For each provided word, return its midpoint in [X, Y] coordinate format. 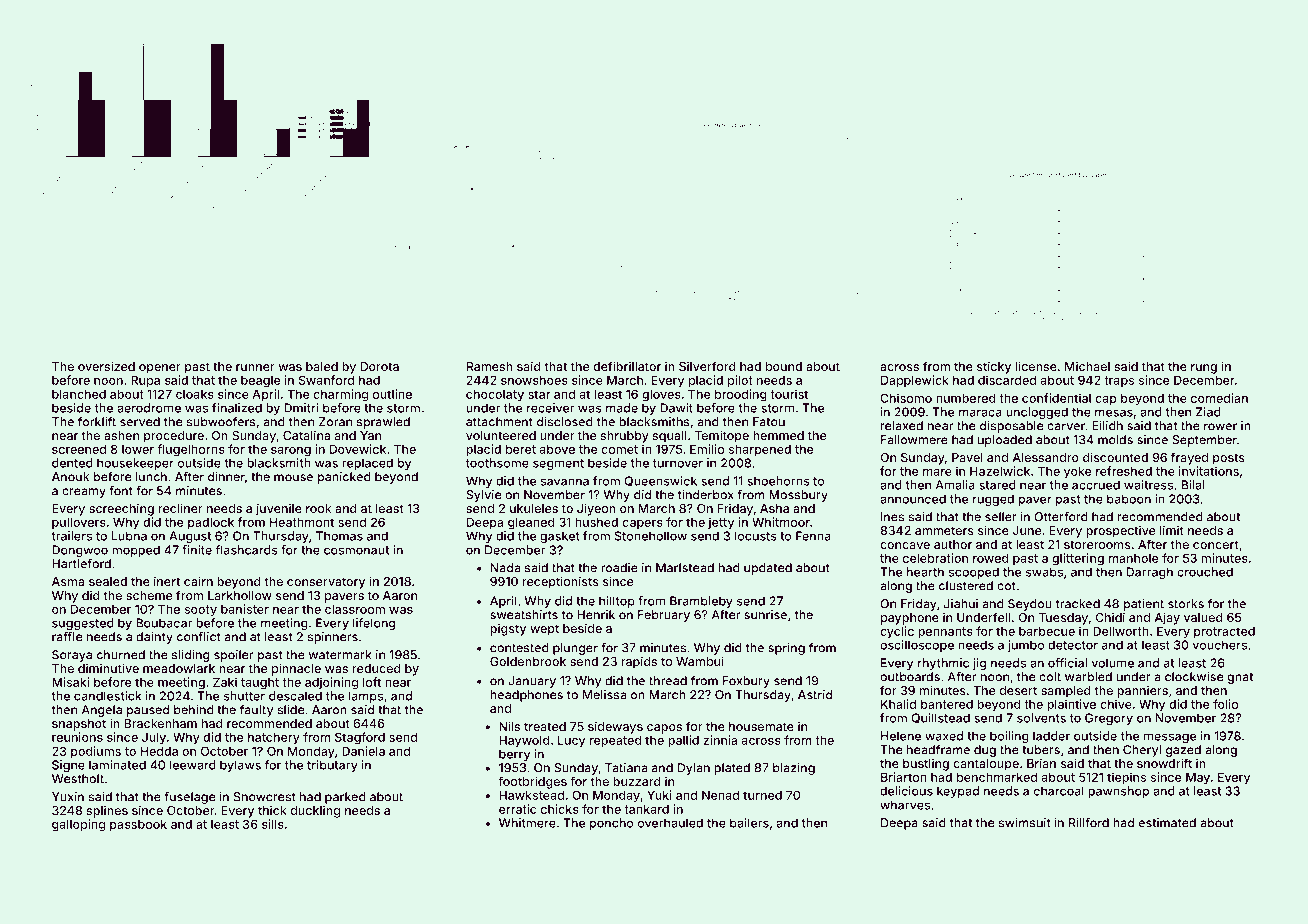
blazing [794, 769]
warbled [1088, 677]
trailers [71, 536]
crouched [1205, 572]
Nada [505, 568]
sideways [615, 727]
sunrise [765, 615]
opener [160, 369]
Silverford [707, 366]
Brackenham [160, 723]
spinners [333, 638]
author [953, 544]
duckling [315, 812]
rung [1204, 369]
